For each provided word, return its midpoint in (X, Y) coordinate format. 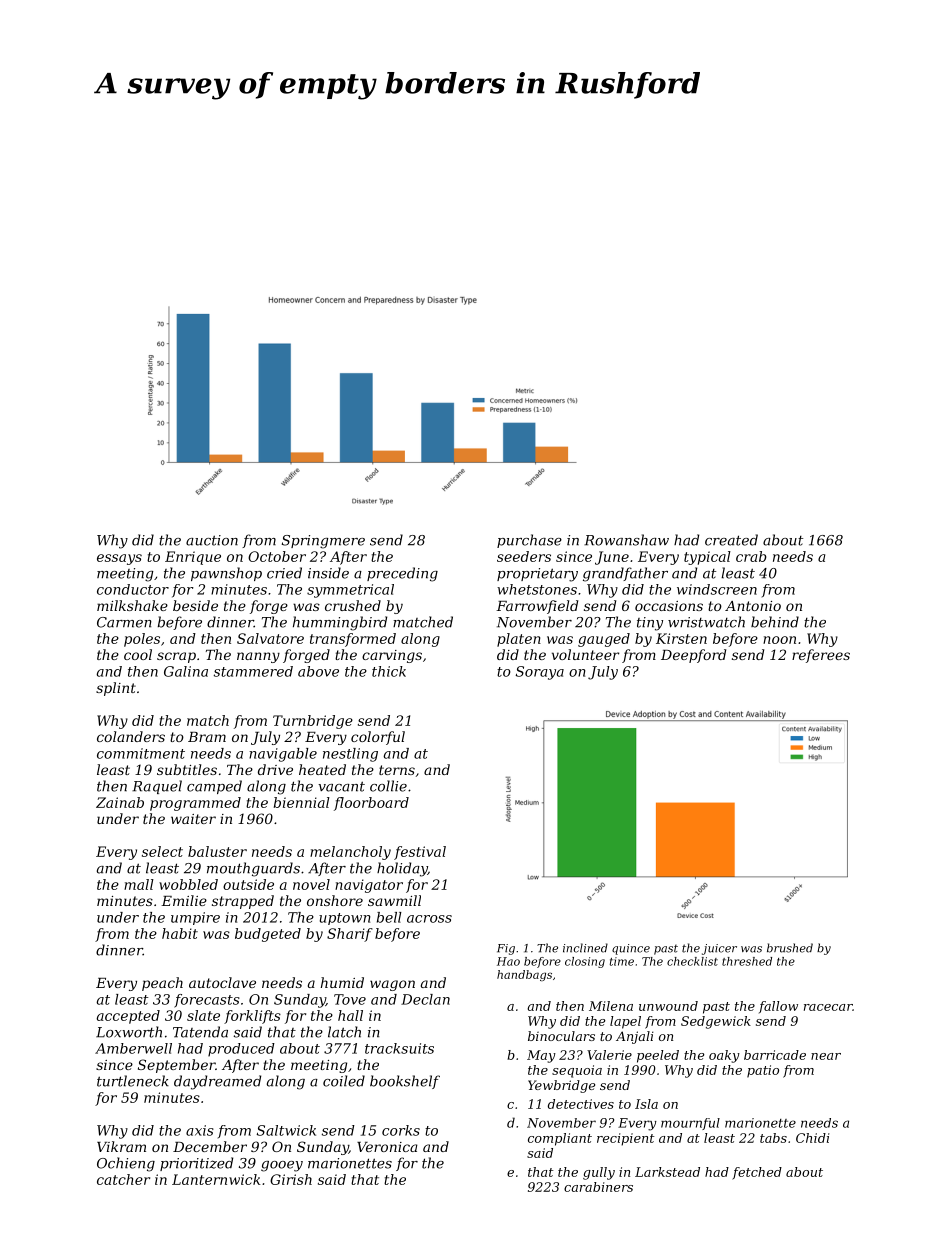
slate (203, 1015)
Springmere (323, 542)
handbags (524, 975)
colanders (131, 736)
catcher (123, 1179)
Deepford (693, 656)
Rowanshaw (626, 540)
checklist (692, 961)
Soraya (540, 673)
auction (212, 540)
